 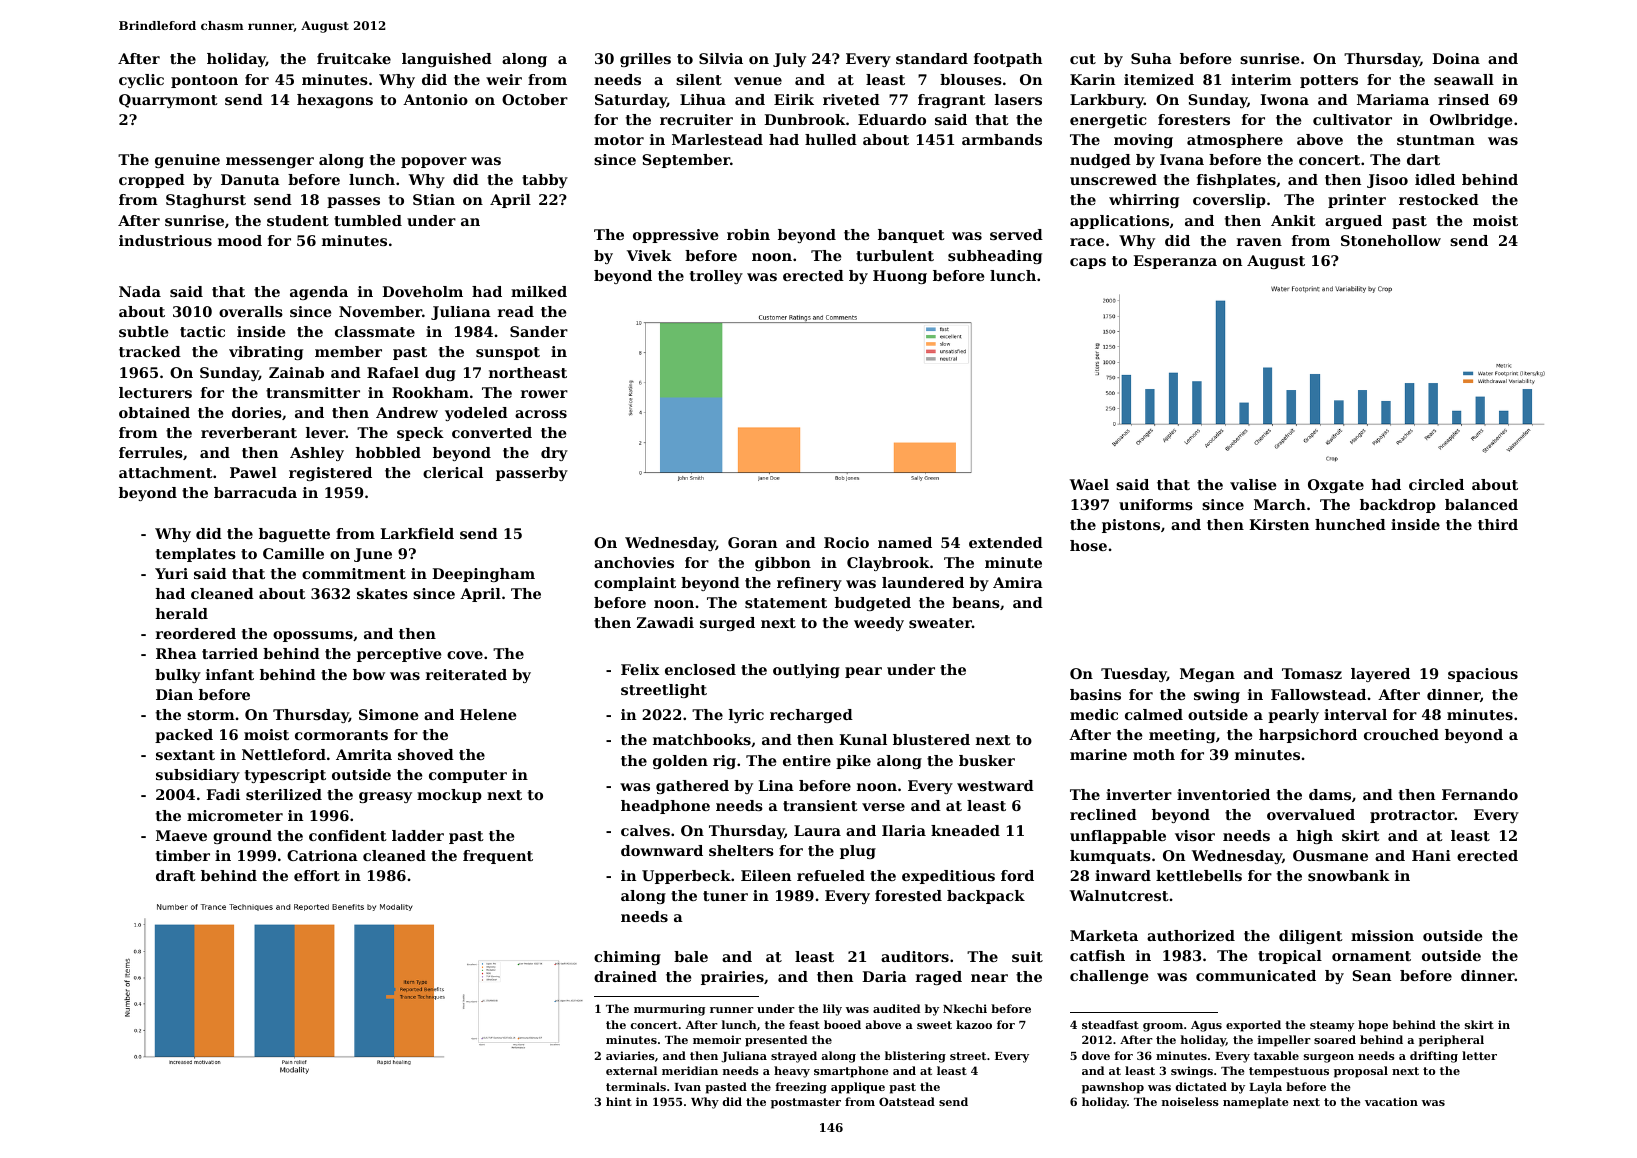 What do you see at coordinates (182, 613) in the screenshot?
I see `herald` at bounding box center [182, 613].
